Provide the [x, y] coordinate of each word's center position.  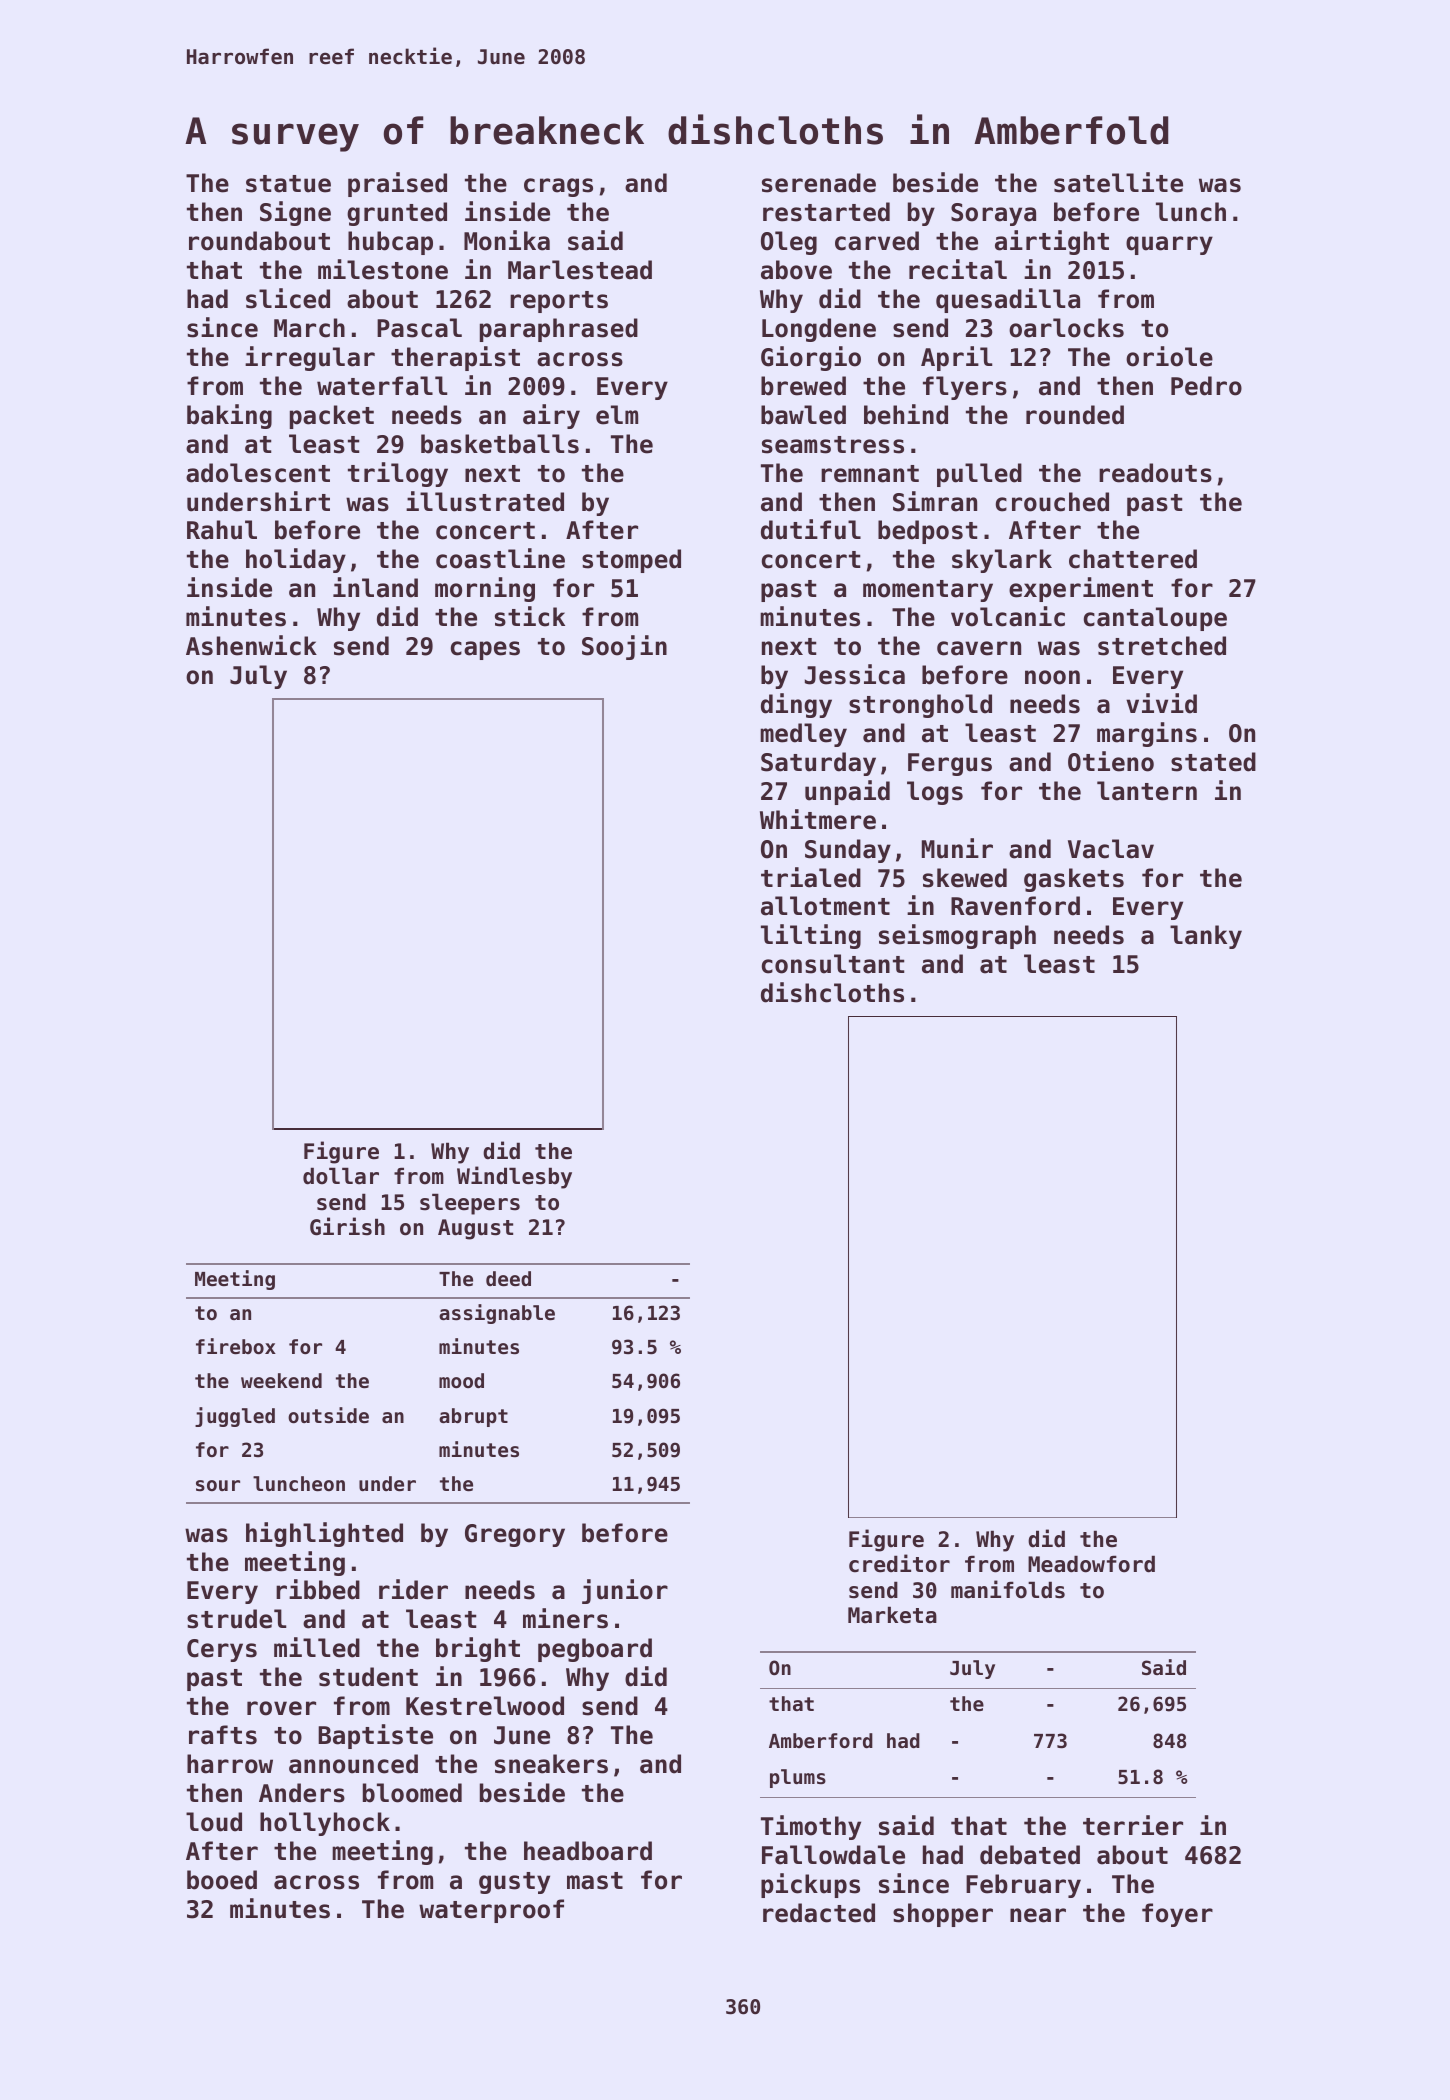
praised [397, 184]
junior [625, 1591]
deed [508, 1279]
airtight [1052, 242]
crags [558, 187]
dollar [341, 1176]
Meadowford [1091, 1564]
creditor [899, 1563]
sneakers [551, 1764]
